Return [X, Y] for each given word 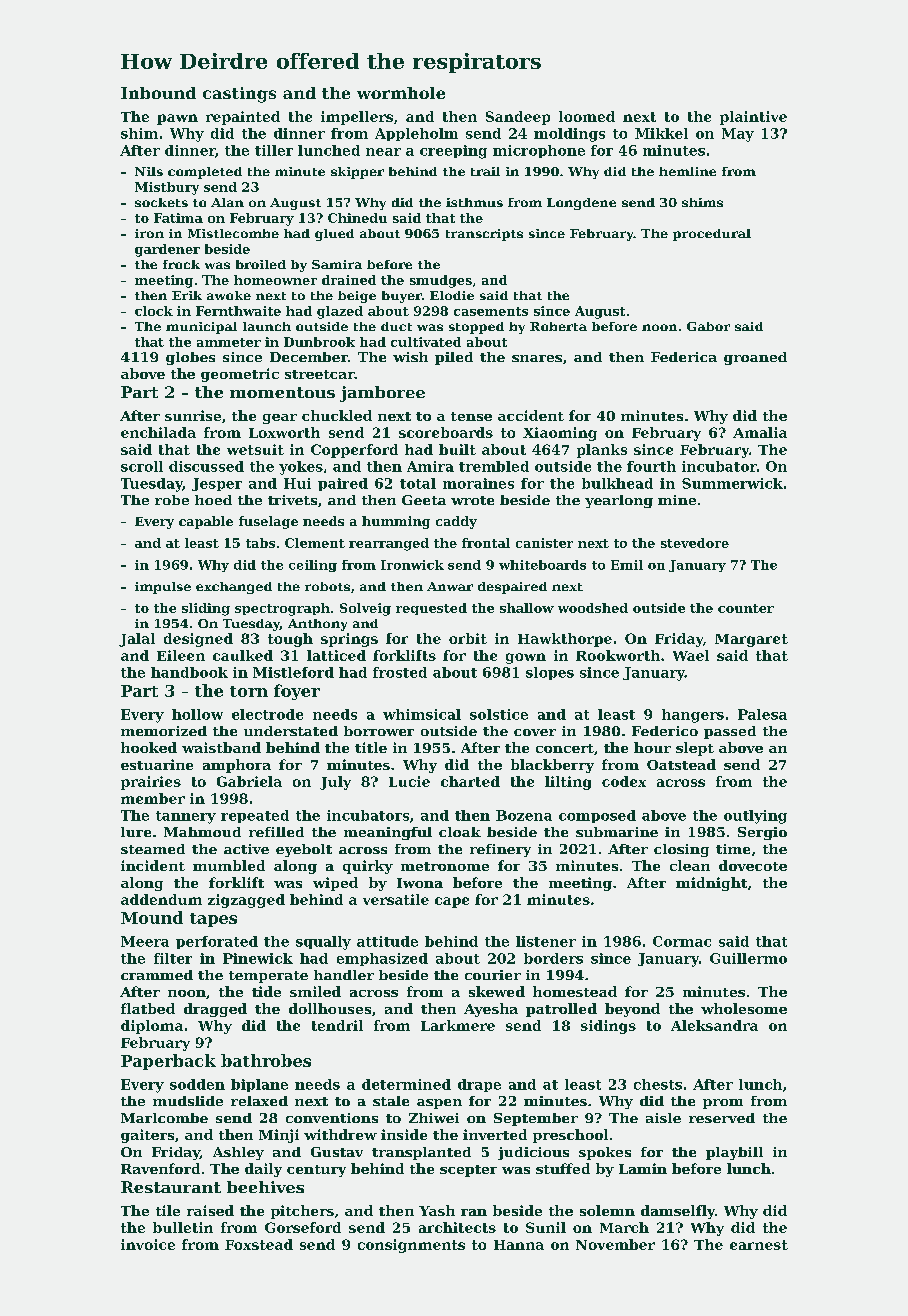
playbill [734, 1153]
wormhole [401, 93]
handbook [189, 672]
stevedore [695, 543]
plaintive [753, 118]
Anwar [450, 586]
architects [457, 1227]
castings [239, 95]
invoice [148, 1244]
